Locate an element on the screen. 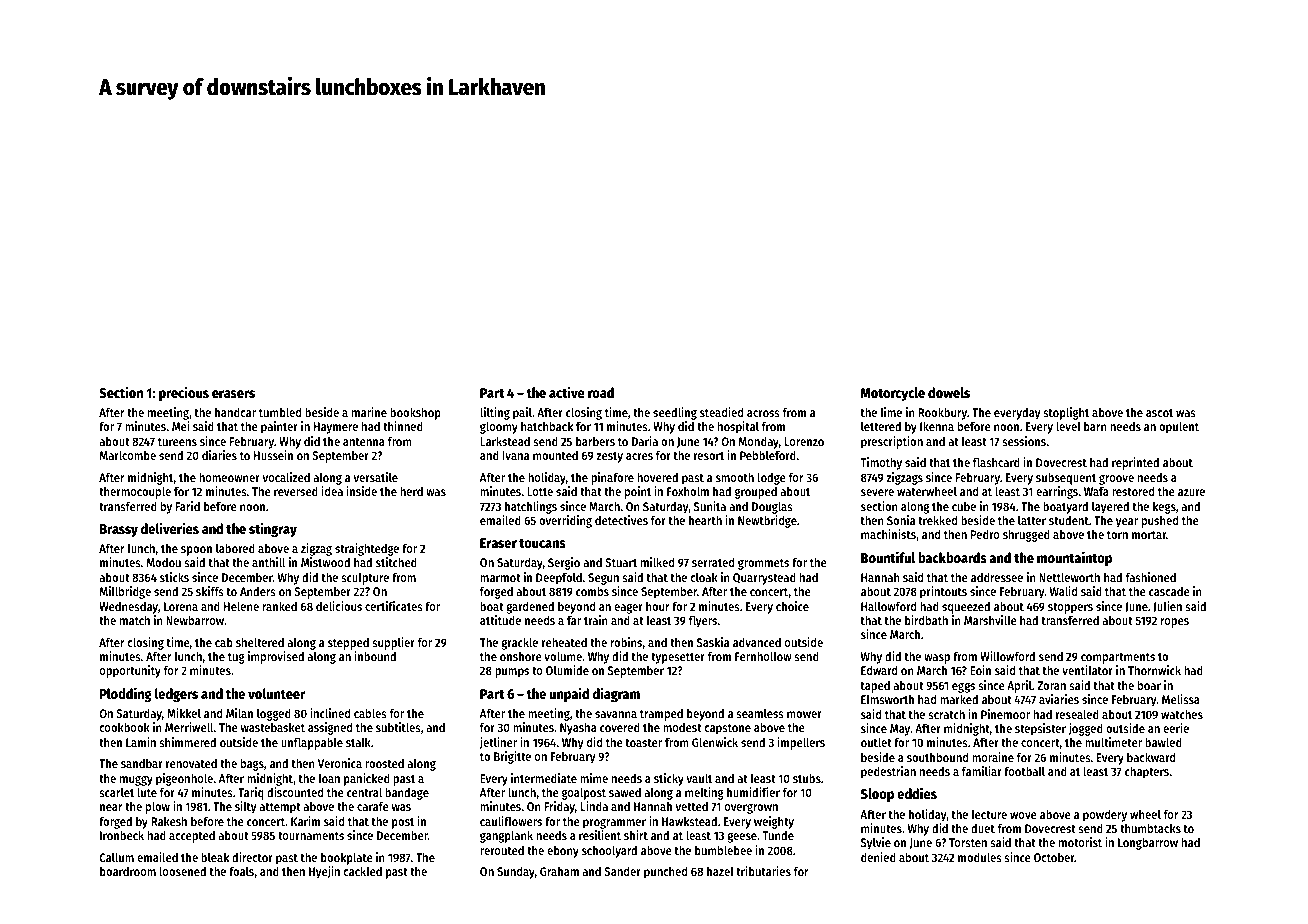 The width and height of the screenshot is (1308, 924). mountaintop is located at coordinates (1074, 558).
